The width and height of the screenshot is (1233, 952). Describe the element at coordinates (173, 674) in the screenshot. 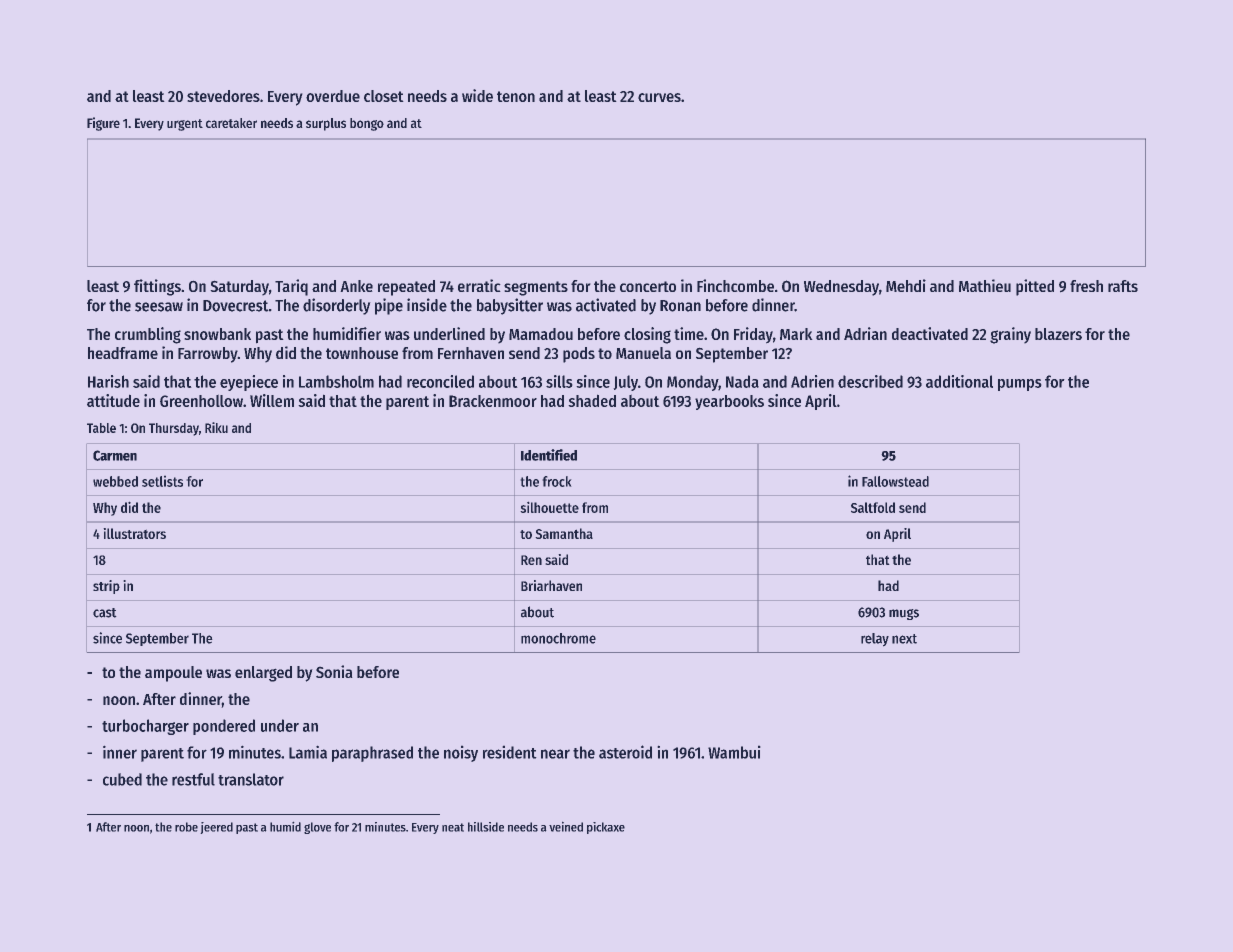

I see `ampoule` at that location.
